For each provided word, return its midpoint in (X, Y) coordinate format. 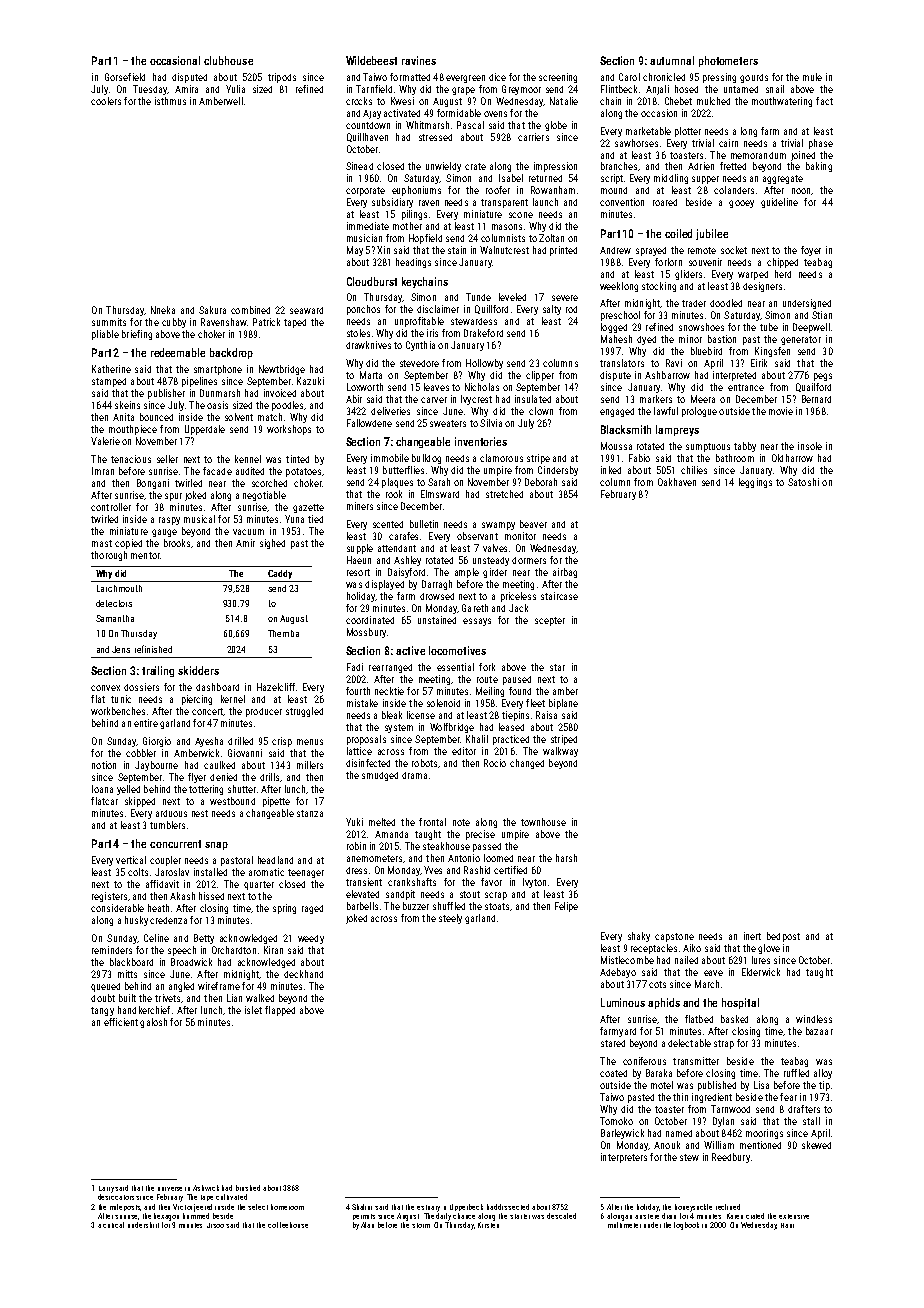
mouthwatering (782, 102)
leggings (755, 483)
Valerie (105, 441)
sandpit (400, 895)
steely (450, 919)
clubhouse (228, 60)
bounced (156, 417)
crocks (359, 101)
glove (769, 949)
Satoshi (803, 482)
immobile (390, 458)
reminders (112, 950)
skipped (140, 802)
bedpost (783, 937)
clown (541, 411)
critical (113, 1225)
